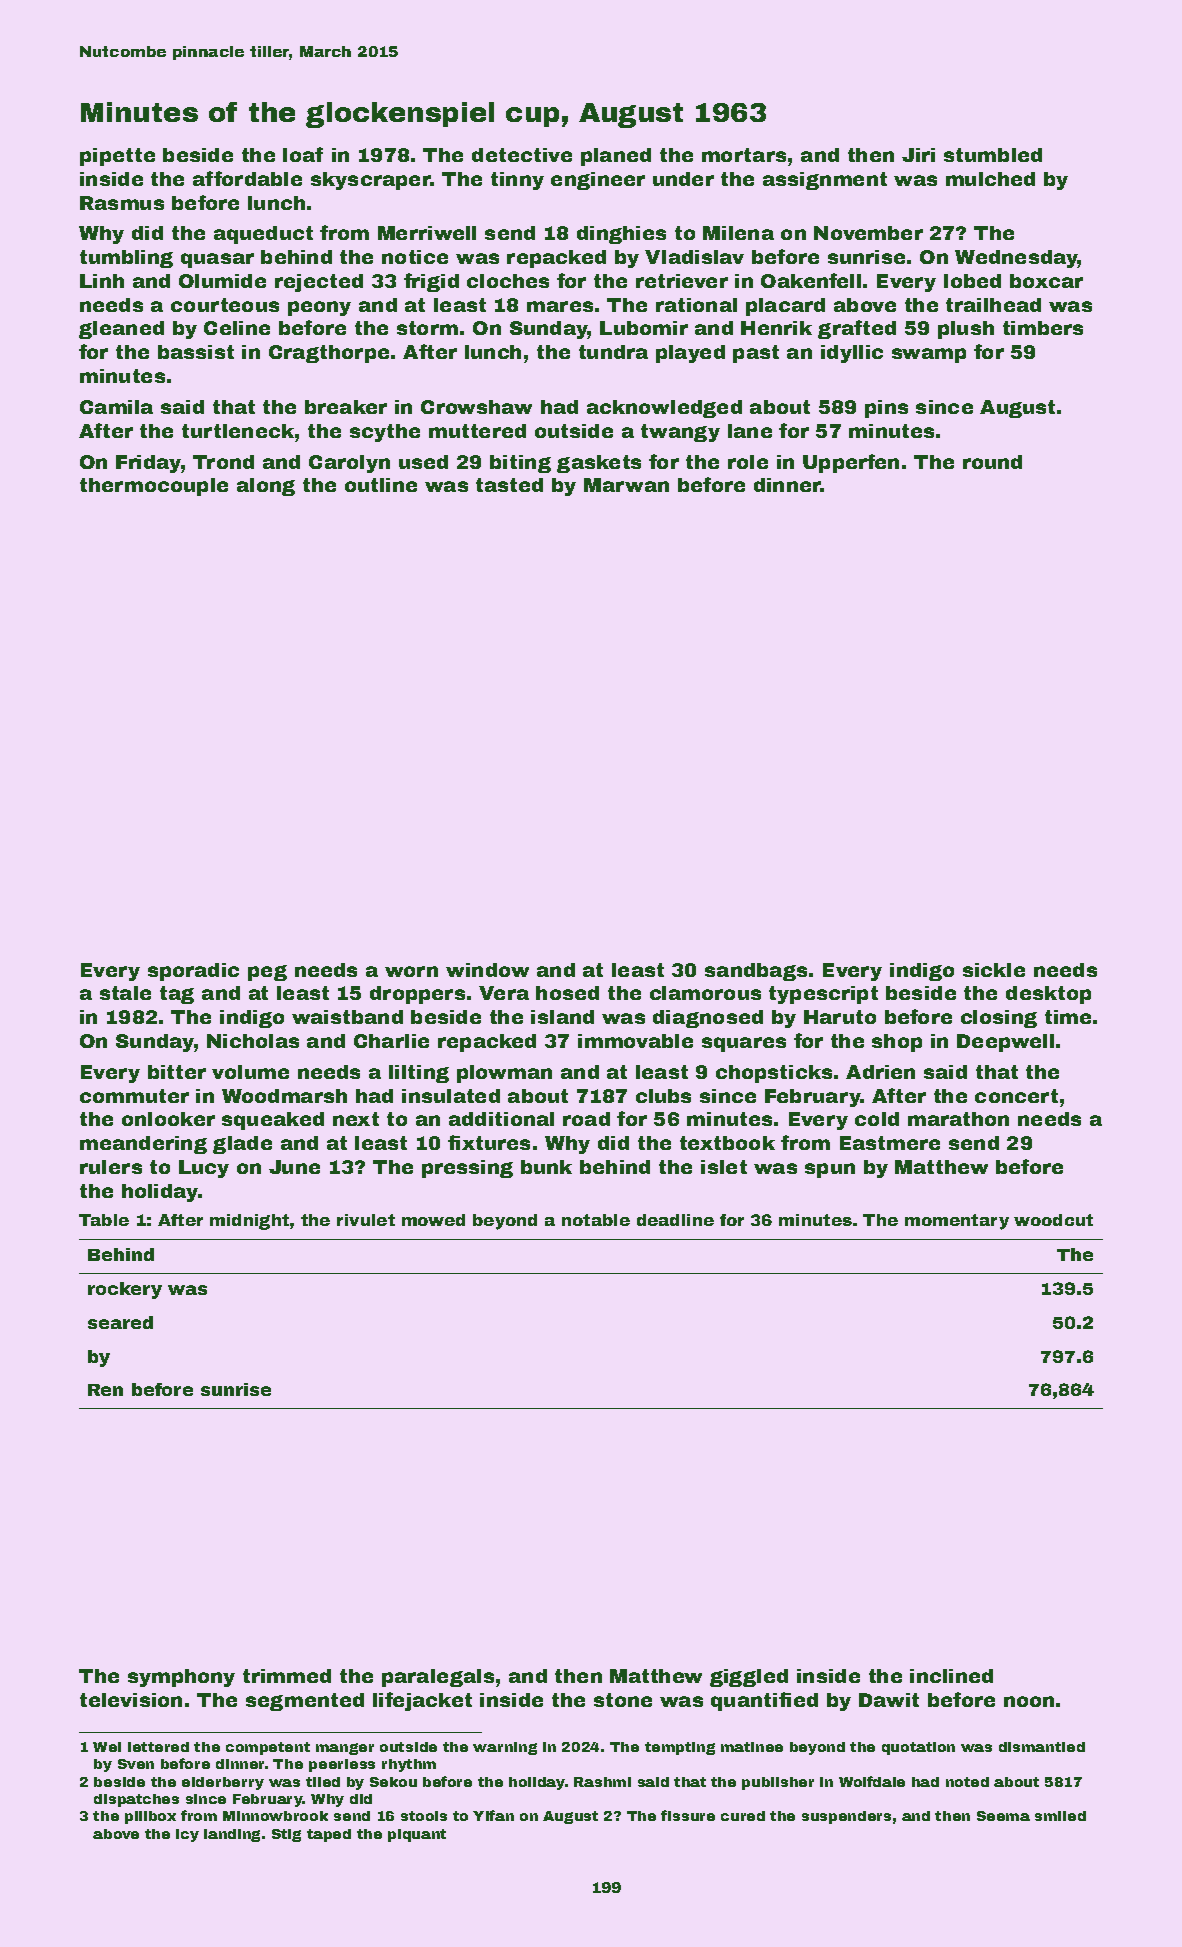 The width and height of the page is (1182, 1947). I want to click on Jiri, so click(918, 155).
